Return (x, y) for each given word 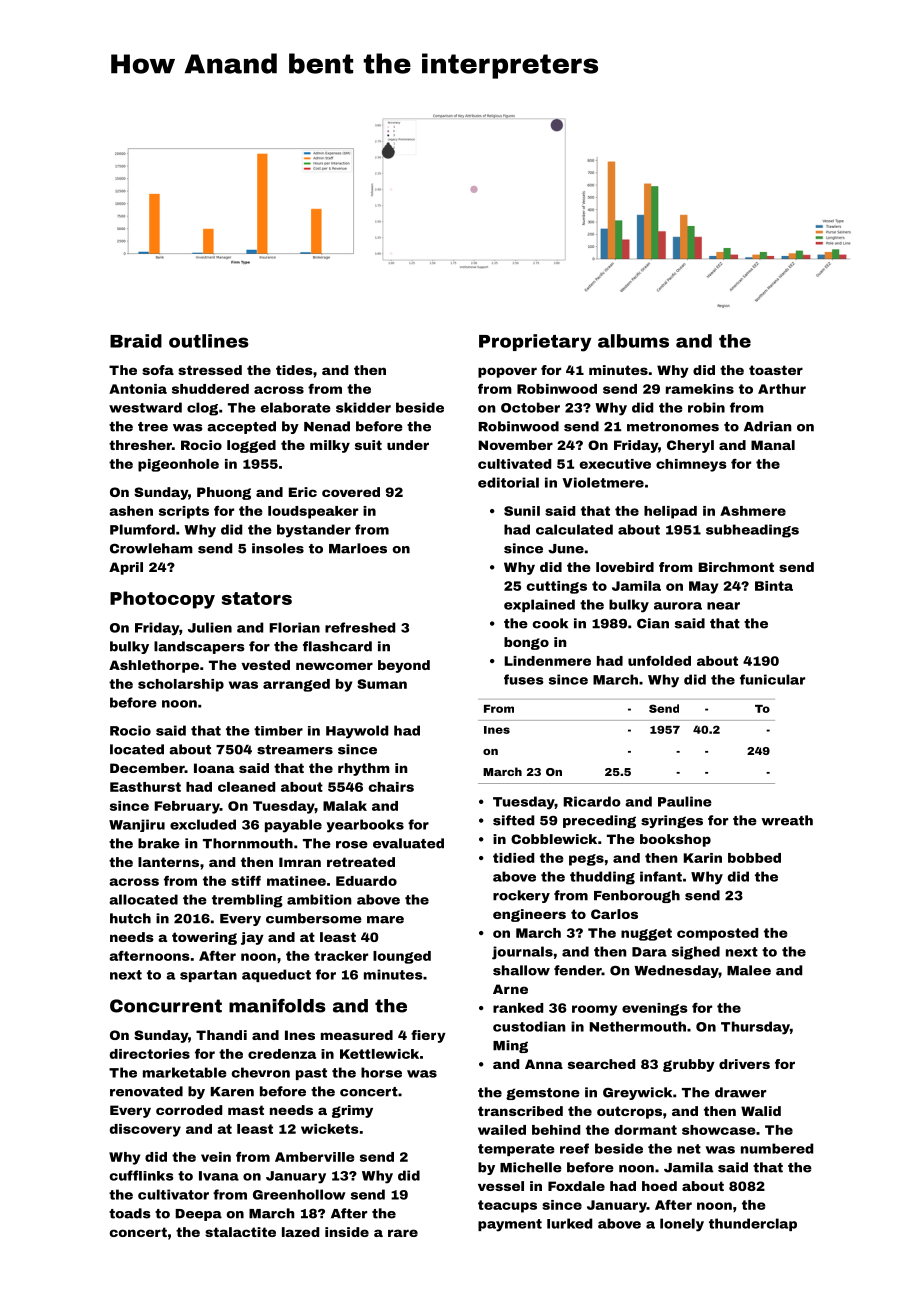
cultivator (173, 1194)
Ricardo (592, 801)
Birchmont (736, 567)
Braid (136, 341)
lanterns (168, 862)
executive (615, 464)
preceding (599, 821)
